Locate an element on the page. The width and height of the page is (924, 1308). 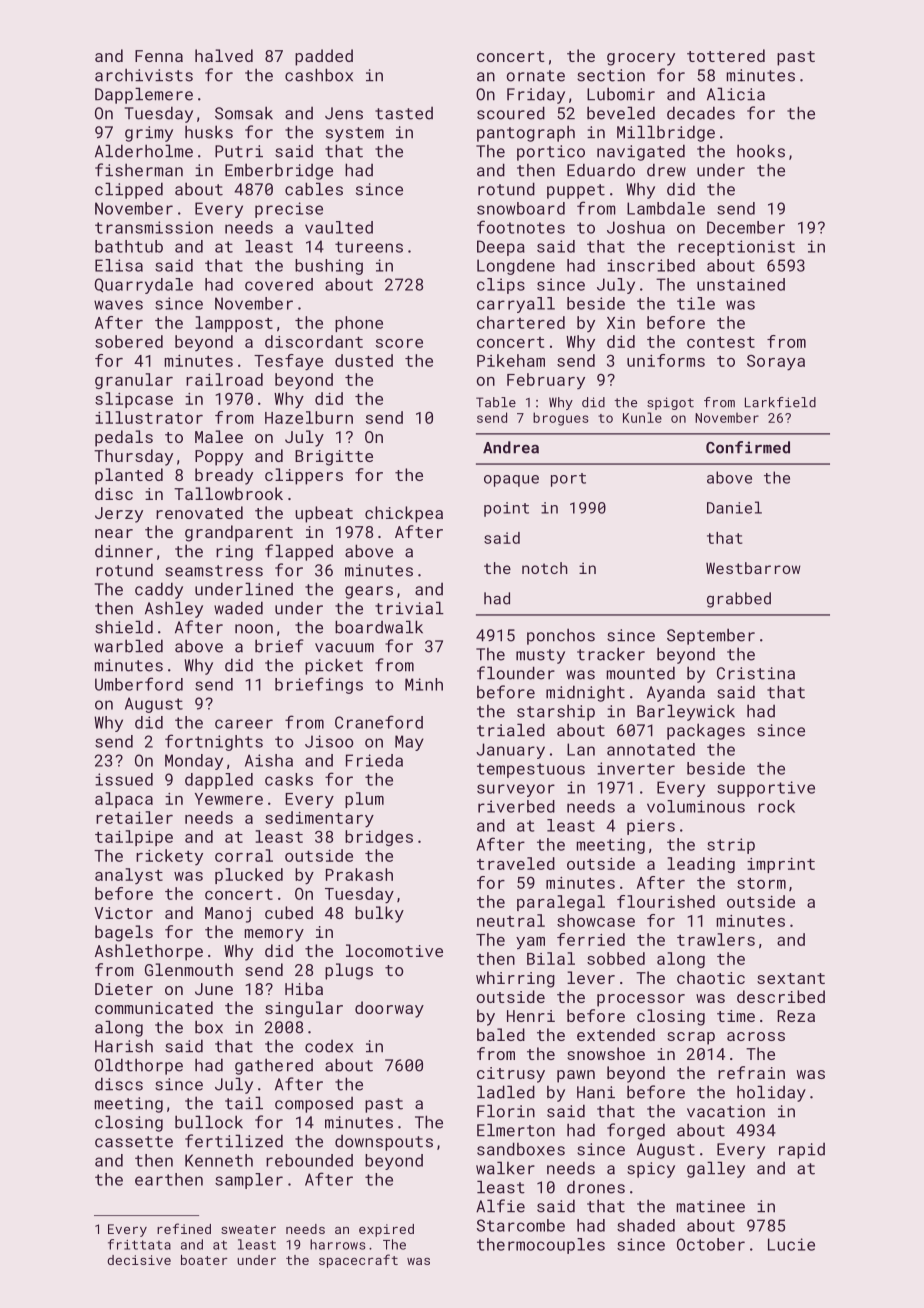
upbeat is located at coordinates (324, 514).
